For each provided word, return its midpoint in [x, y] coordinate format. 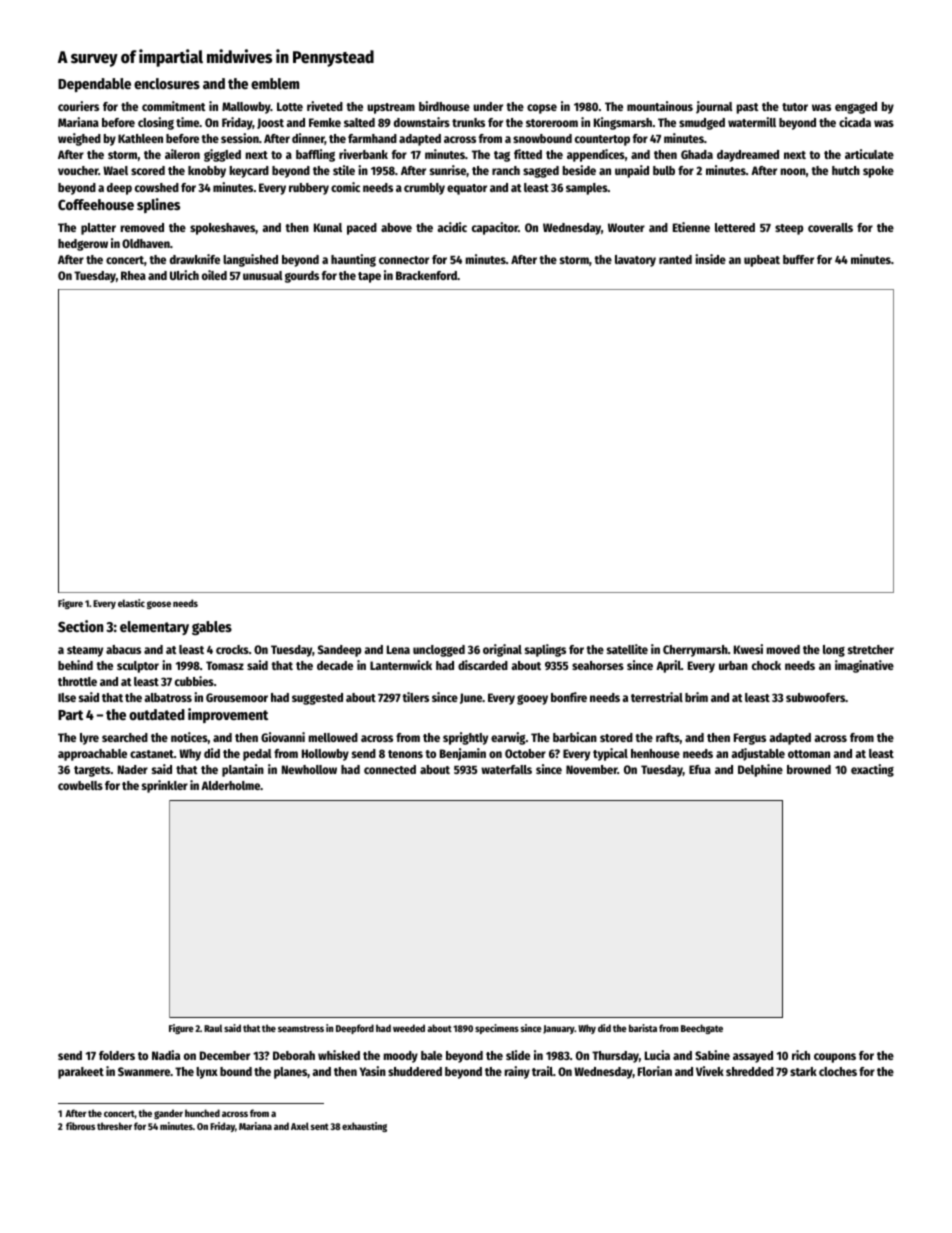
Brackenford [426, 275]
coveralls [830, 227]
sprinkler [165, 786]
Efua [700, 769]
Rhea [133, 275]
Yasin [372, 1071]
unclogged [439, 651]
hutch [846, 170]
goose [159, 605]
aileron [182, 154]
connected [390, 769]
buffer [798, 259]
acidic [452, 227]
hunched [202, 1113]
